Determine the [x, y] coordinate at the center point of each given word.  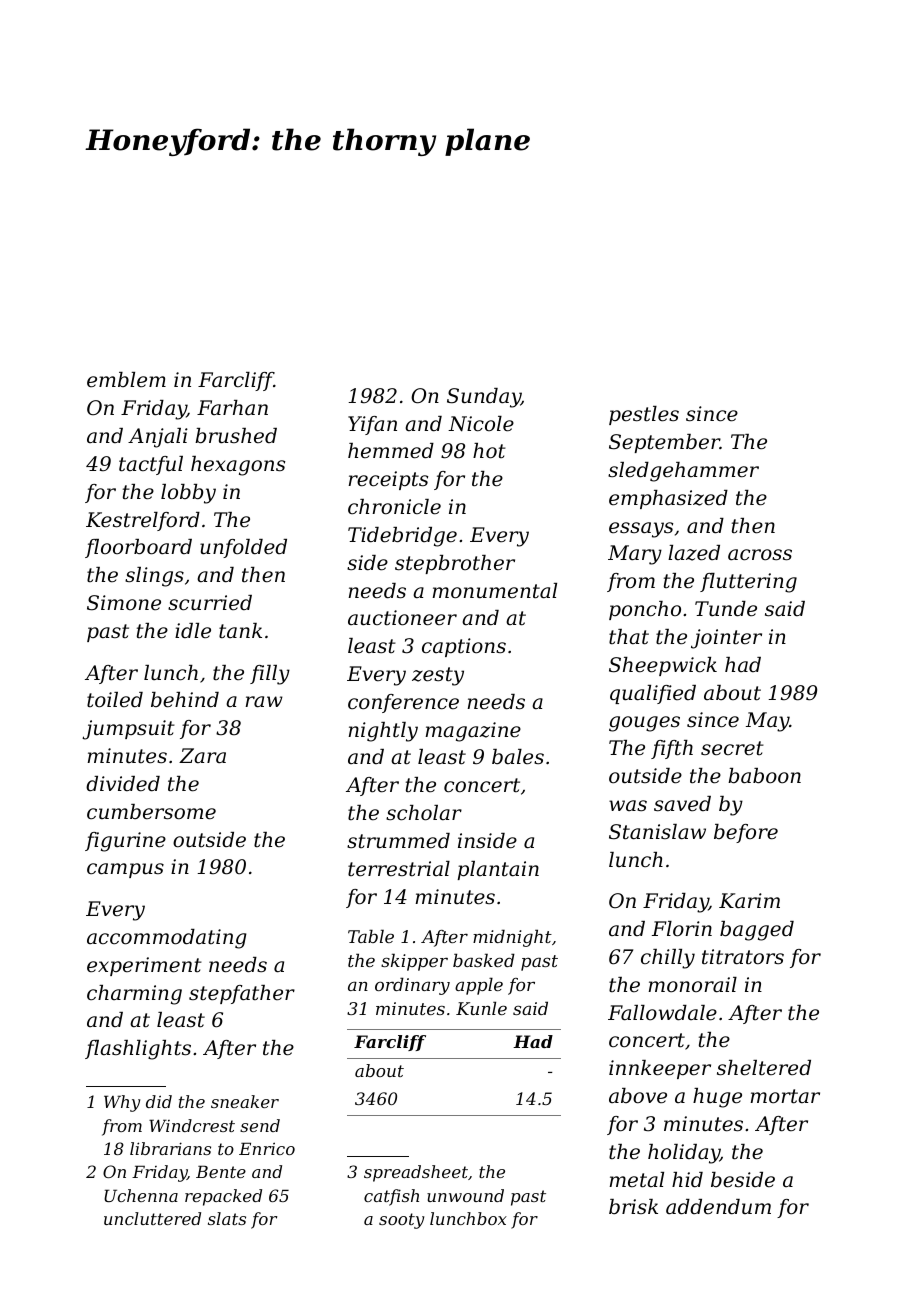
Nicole [481, 424]
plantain [498, 870]
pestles [644, 415]
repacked [223, 1197]
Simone [124, 603]
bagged [757, 931]
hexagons [238, 466]
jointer [726, 639]
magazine [473, 732]
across [760, 555]
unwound [465, 1195]
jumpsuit [128, 730]
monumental [495, 591]
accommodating [167, 939]
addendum [718, 1207]
